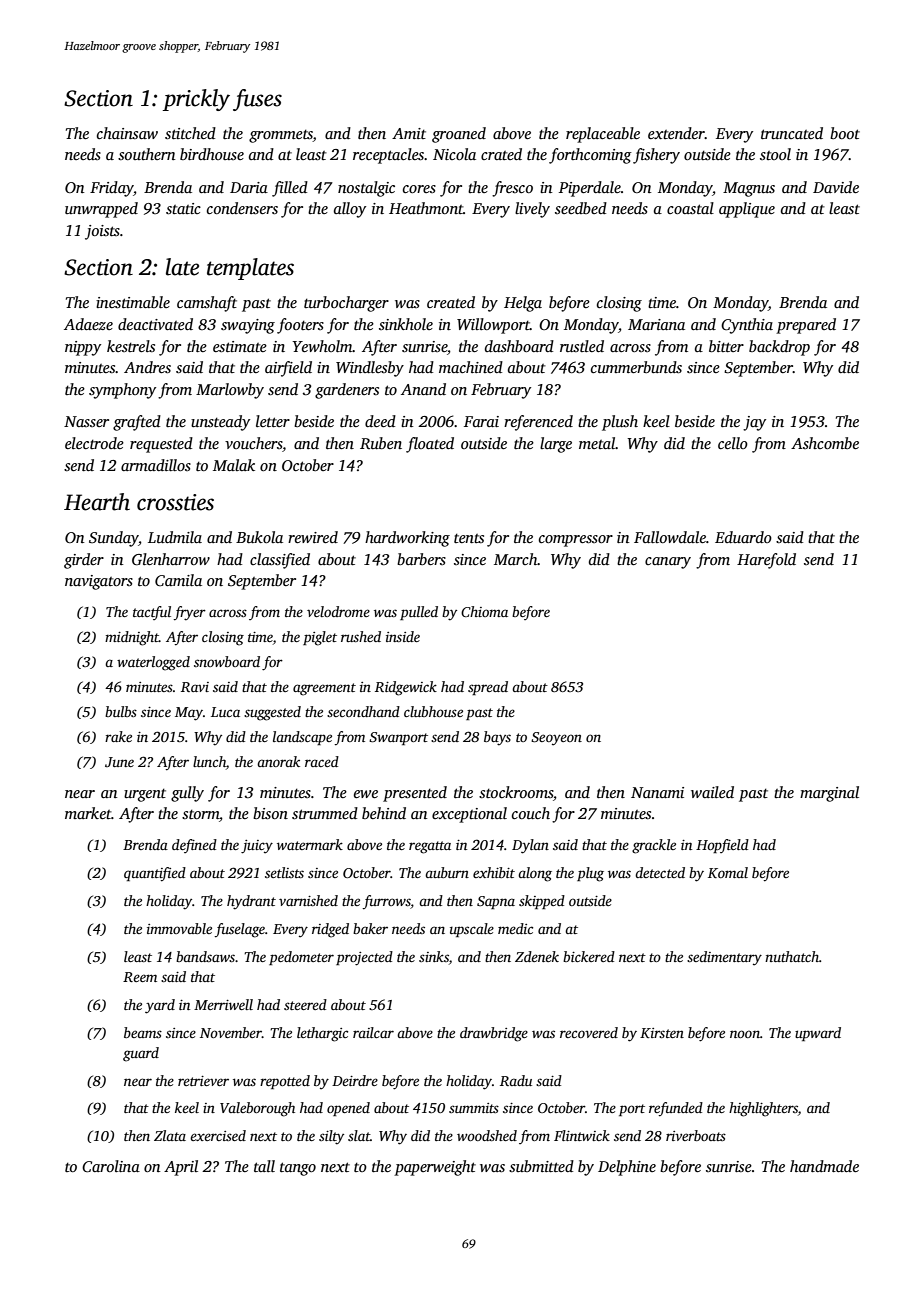 The image size is (924, 1308). I want to click on Harefold, so click(766, 561).
